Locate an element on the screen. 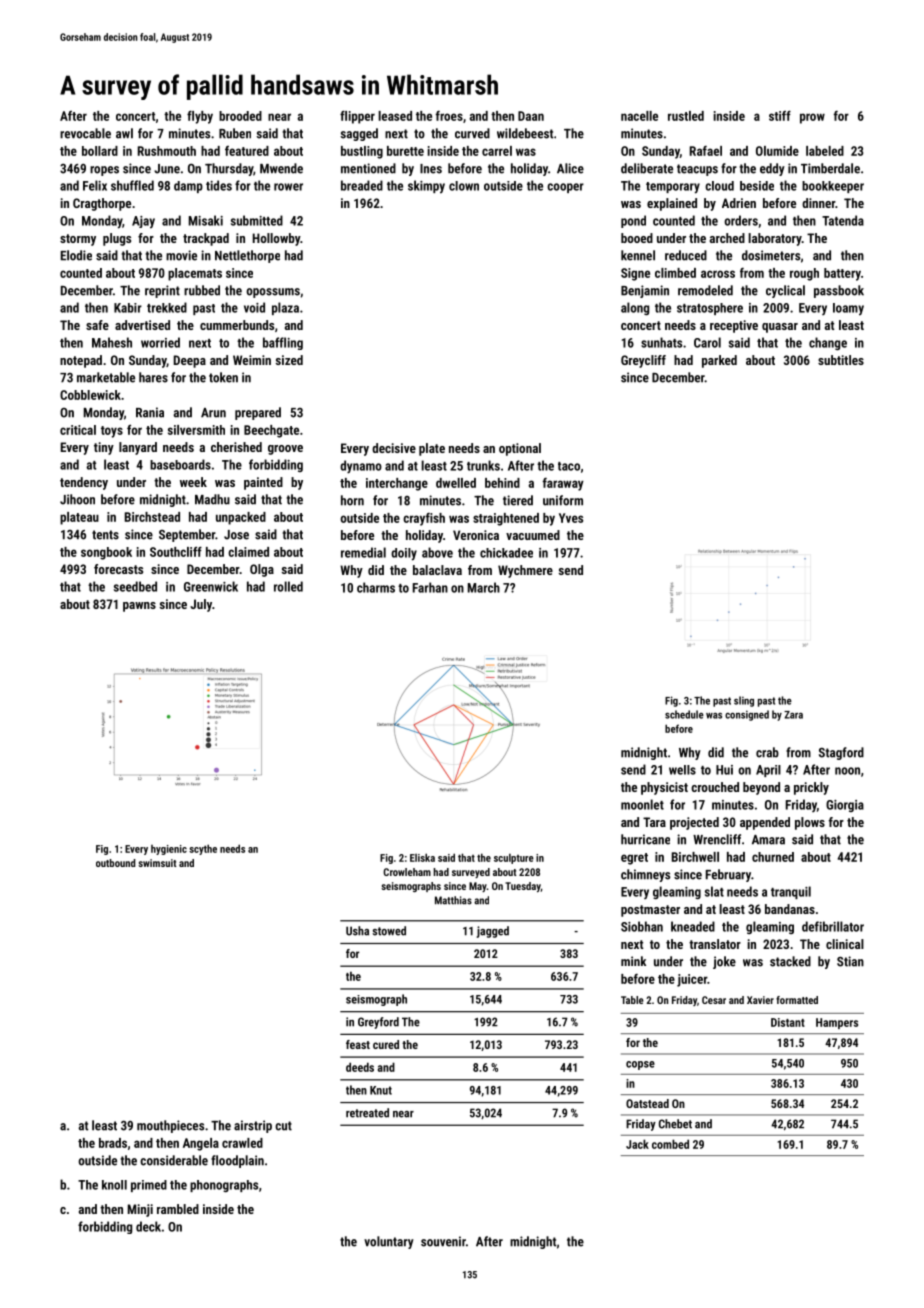  sling is located at coordinates (744, 701).
